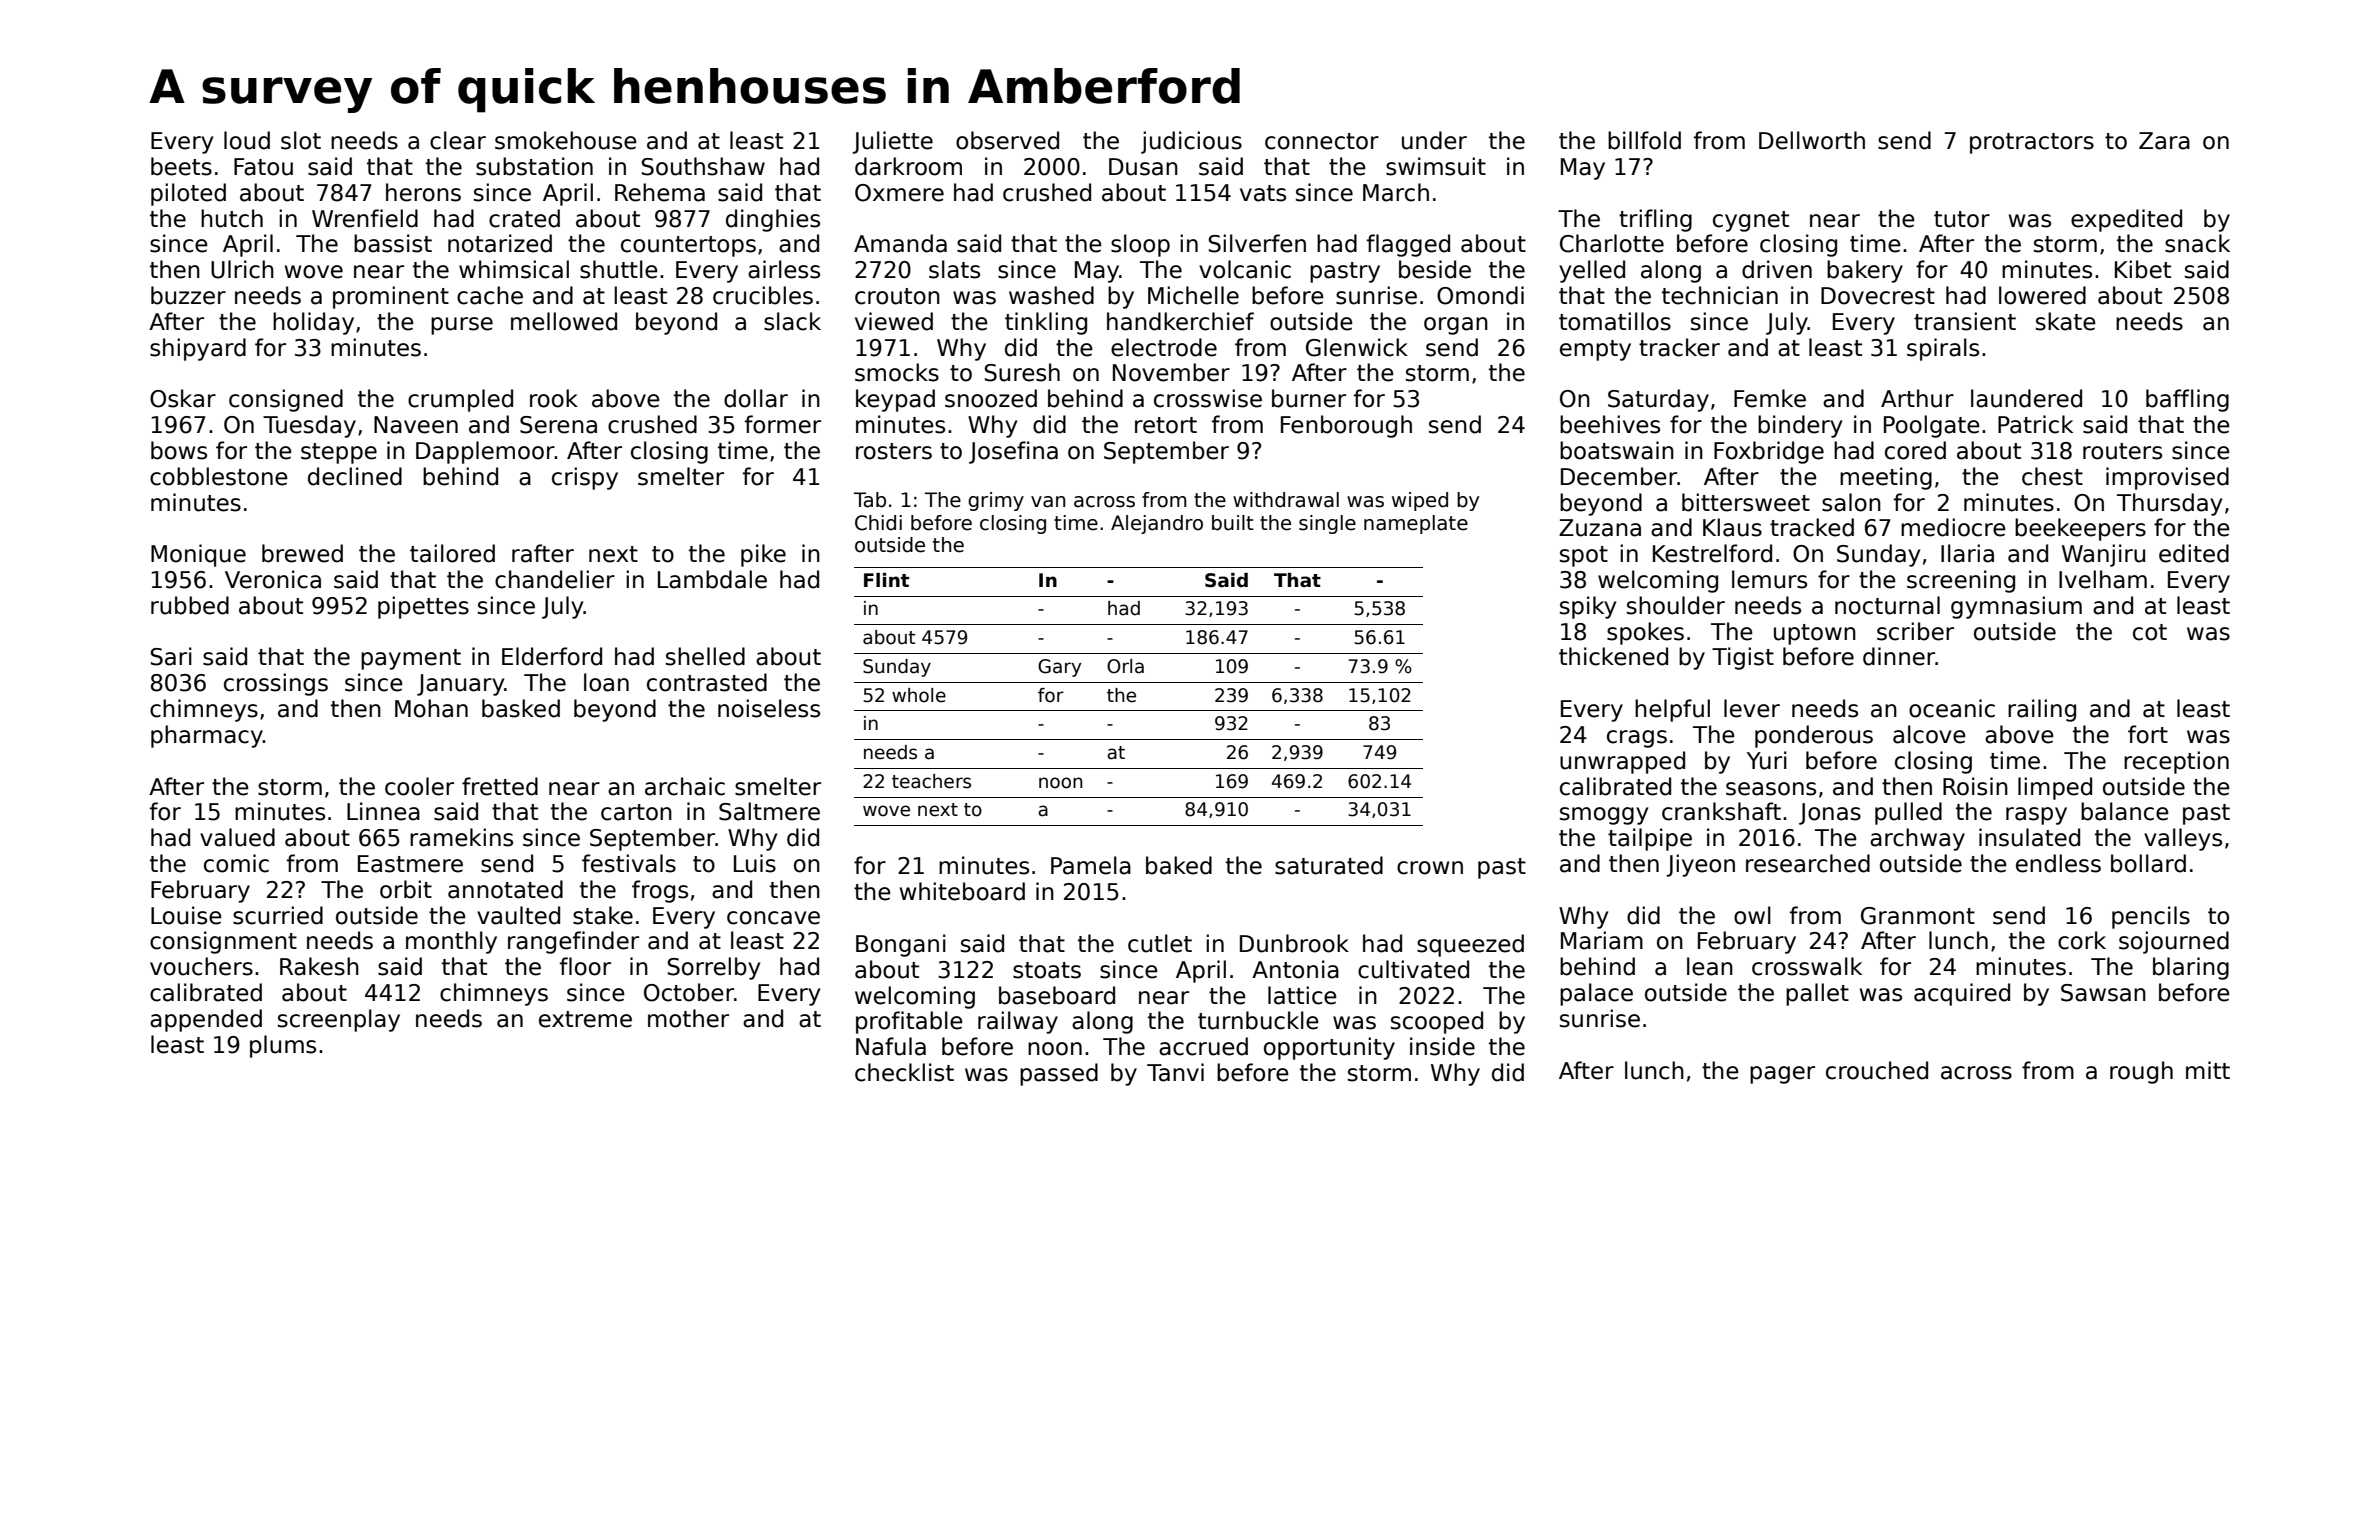 The image size is (2380, 1540). Describe the element at coordinates (1164, 347) in the page. I see `electrode` at that location.
